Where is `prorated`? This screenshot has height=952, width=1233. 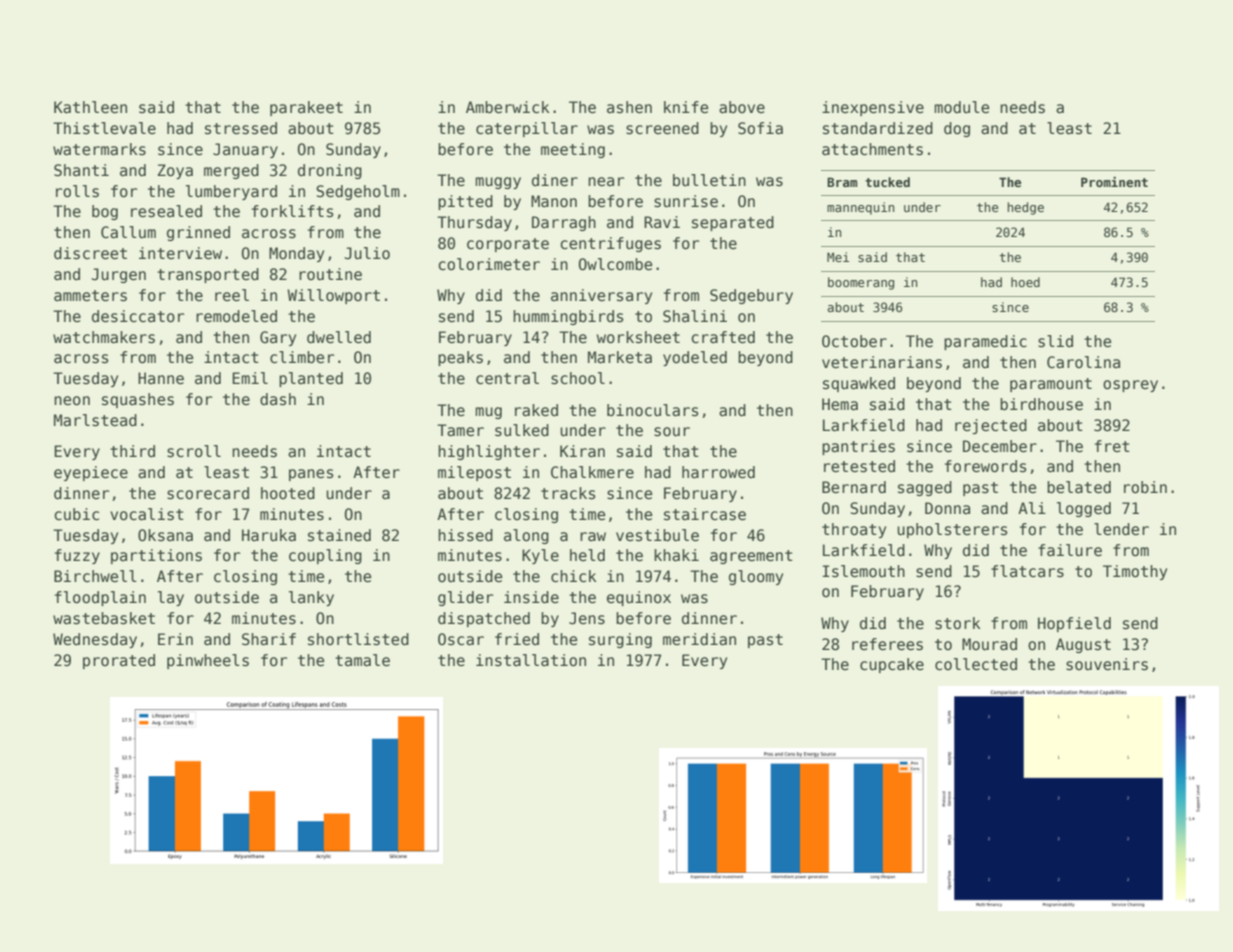
prorated is located at coordinates (119, 661).
